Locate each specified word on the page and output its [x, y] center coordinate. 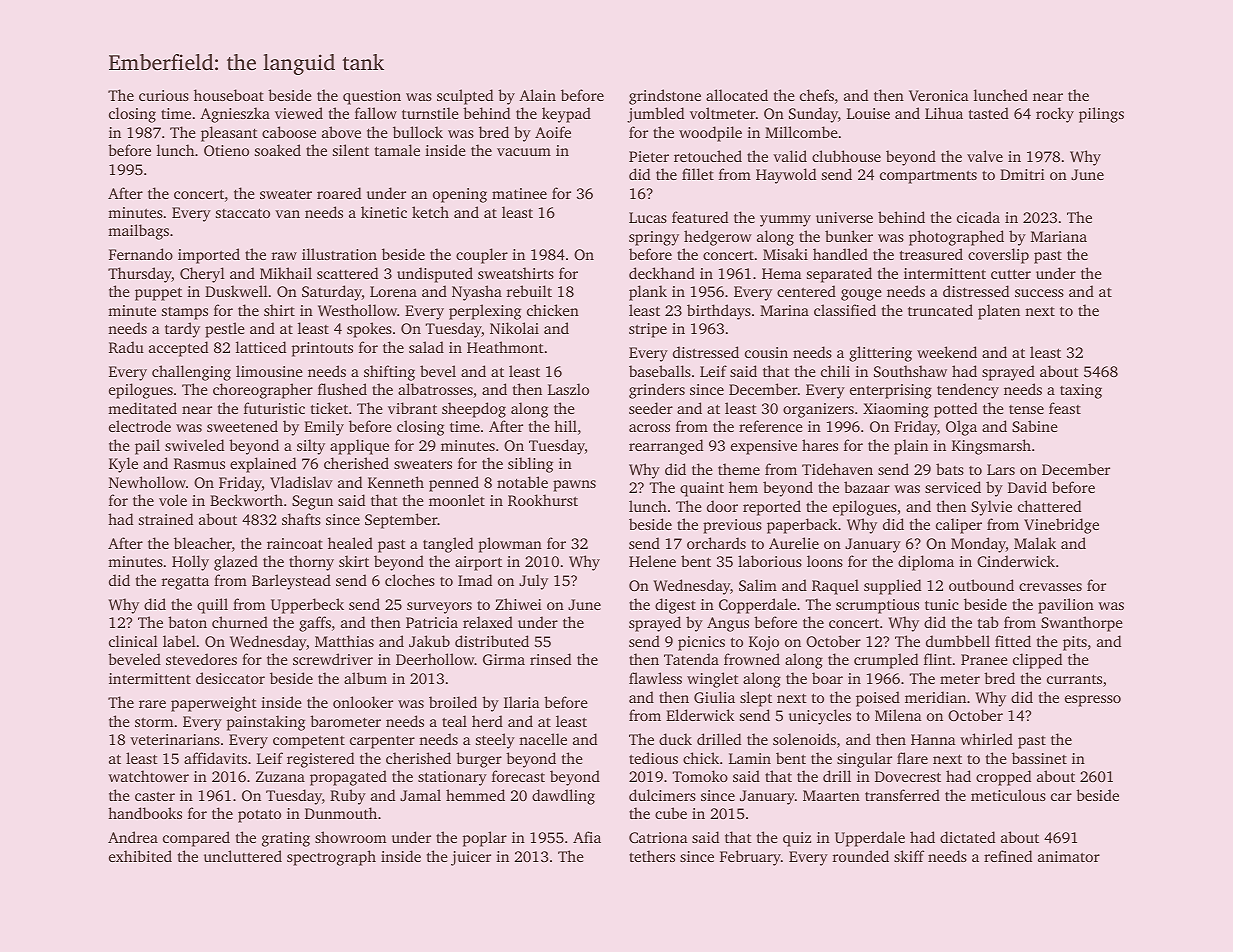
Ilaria [522, 702]
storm [154, 722]
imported [209, 256]
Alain [537, 95]
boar [827, 678]
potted [955, 410]
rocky [1055, 115]
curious [164, 95]
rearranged [666, 447]
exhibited [140, 856]
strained [166, 519]
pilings [1101, 115]
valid [790, 156]
